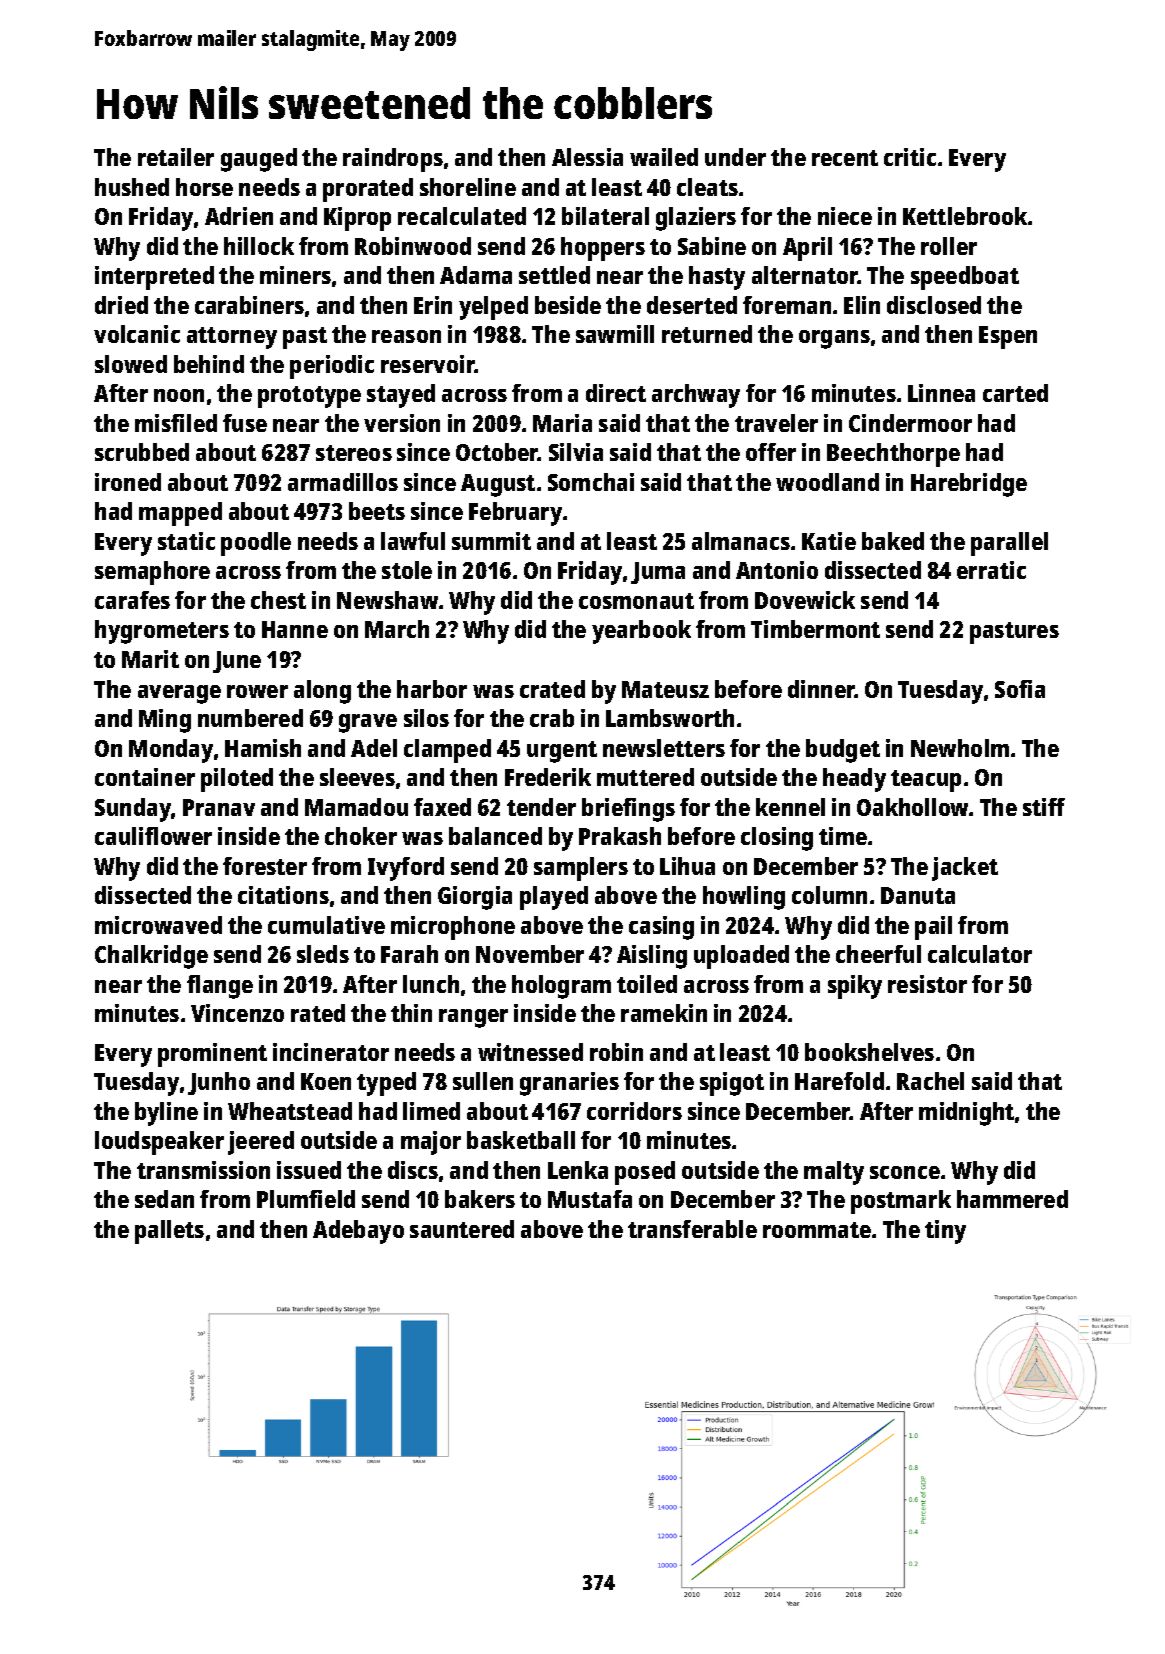  Describe the element at coordinates (1012, 1199) in the screenshot. I see `hammered` at that location.
